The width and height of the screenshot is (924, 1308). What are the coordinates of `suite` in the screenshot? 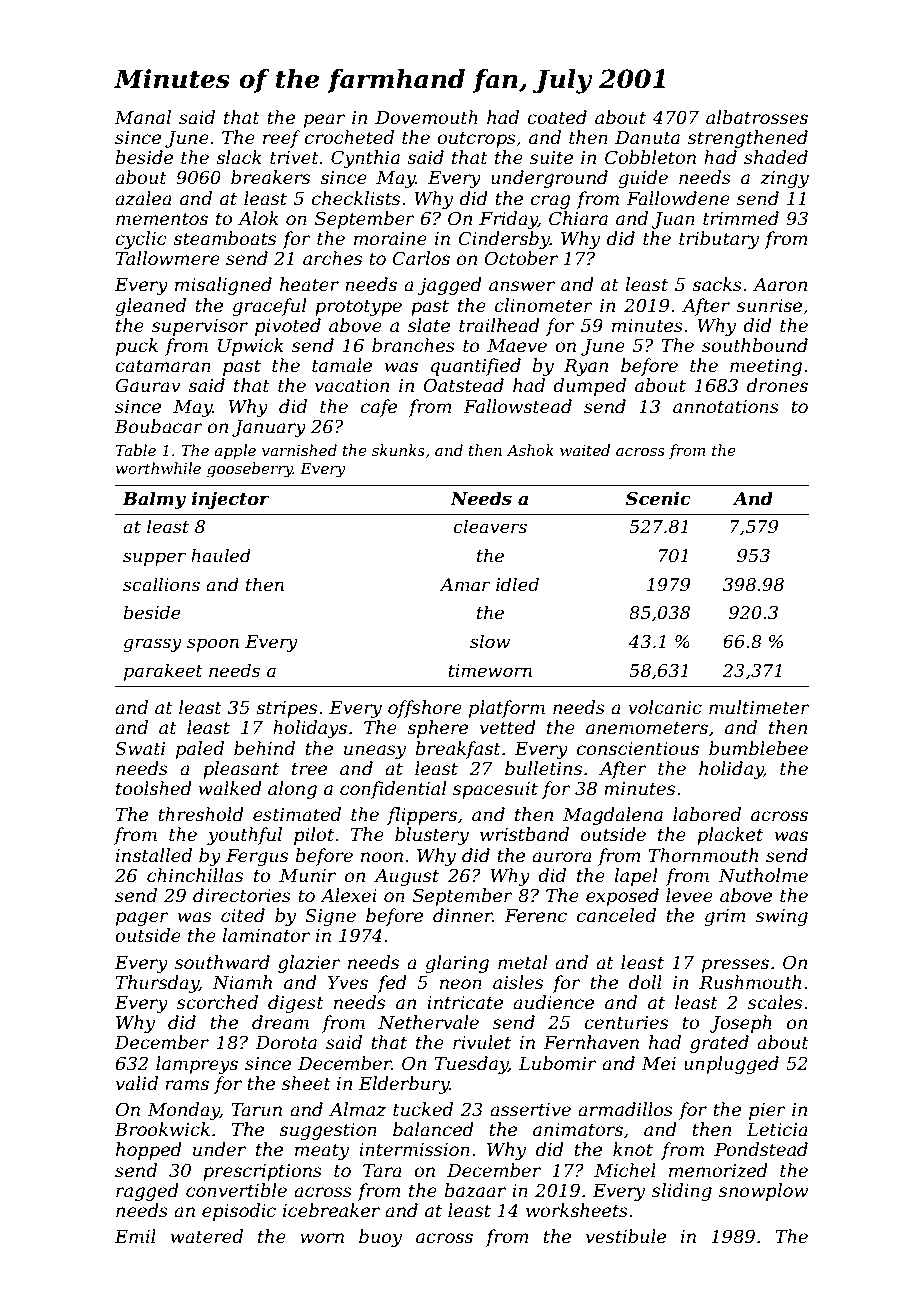 It's located at (551, 158).
